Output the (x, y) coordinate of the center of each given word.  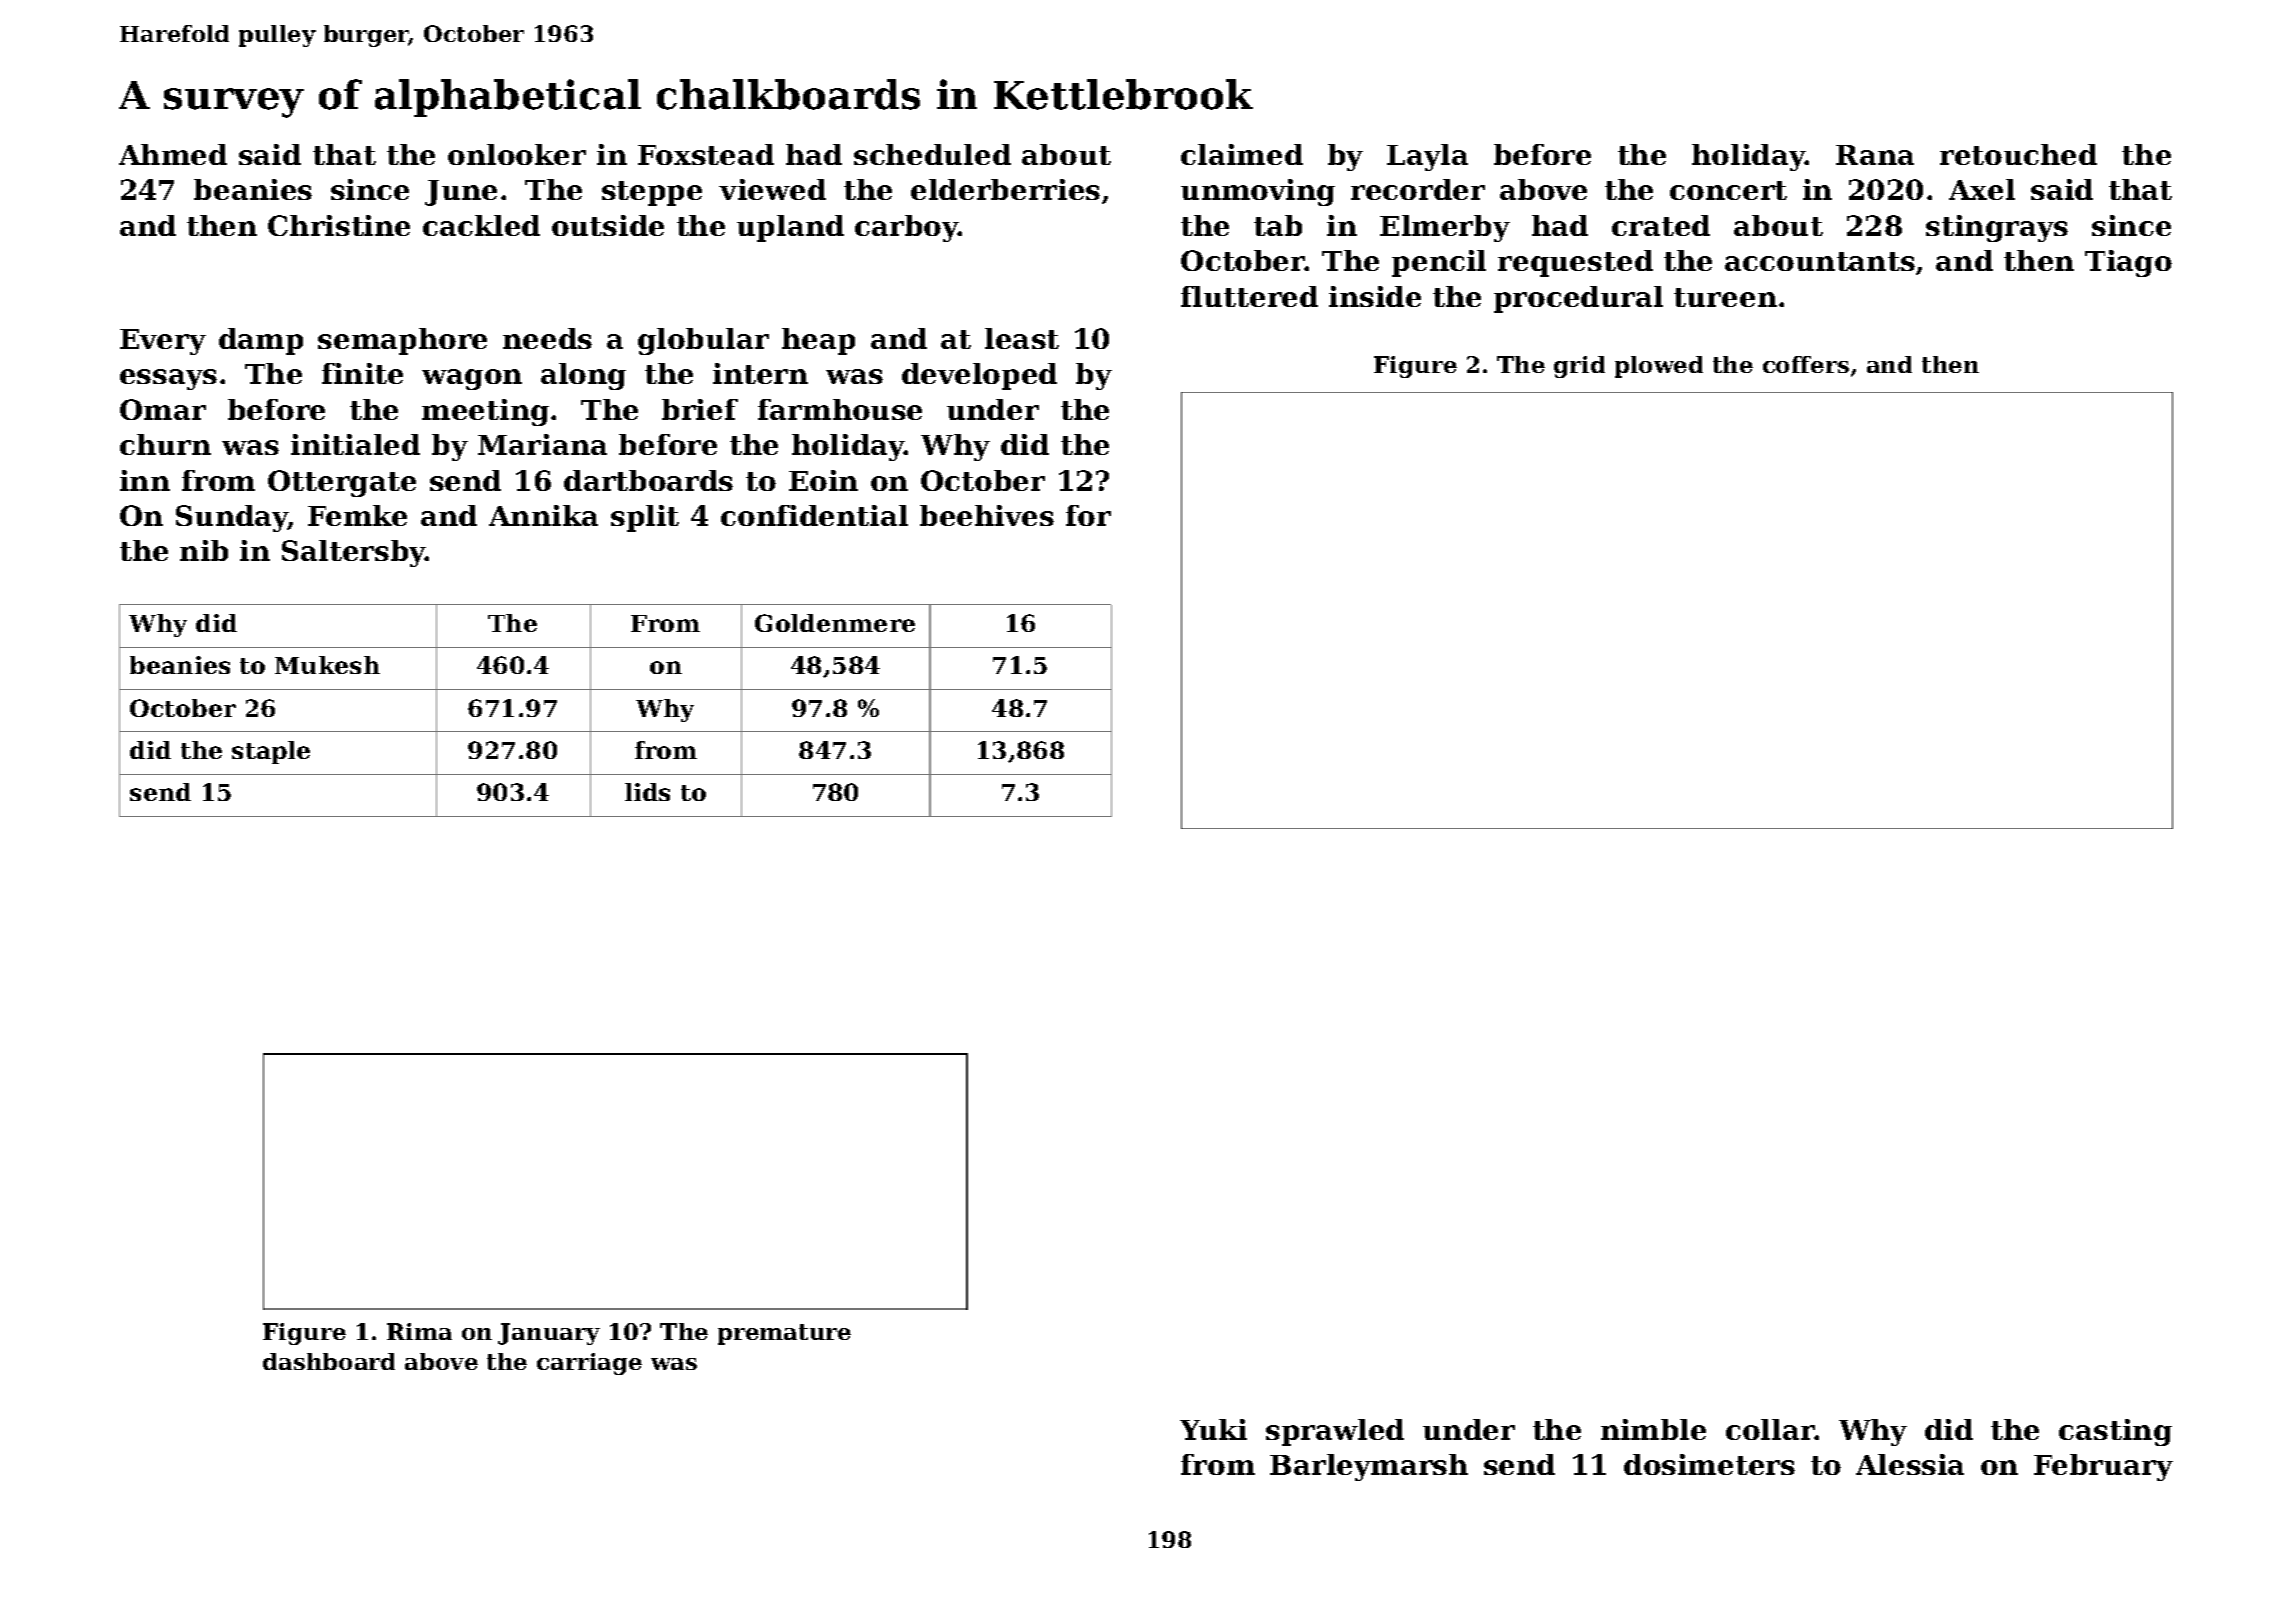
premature (784, 1334)
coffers (1806, 364)
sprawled (1335, 1432)
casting (2115, 1432)
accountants (1820, 261)
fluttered (1249, 296)
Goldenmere (835, 623)
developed (979, 376)
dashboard (329, 1361)
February (2103, 1467)
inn (145, 480)
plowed (1659, 367)
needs (547, 338)
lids (647, 792)
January (549, 1334)
